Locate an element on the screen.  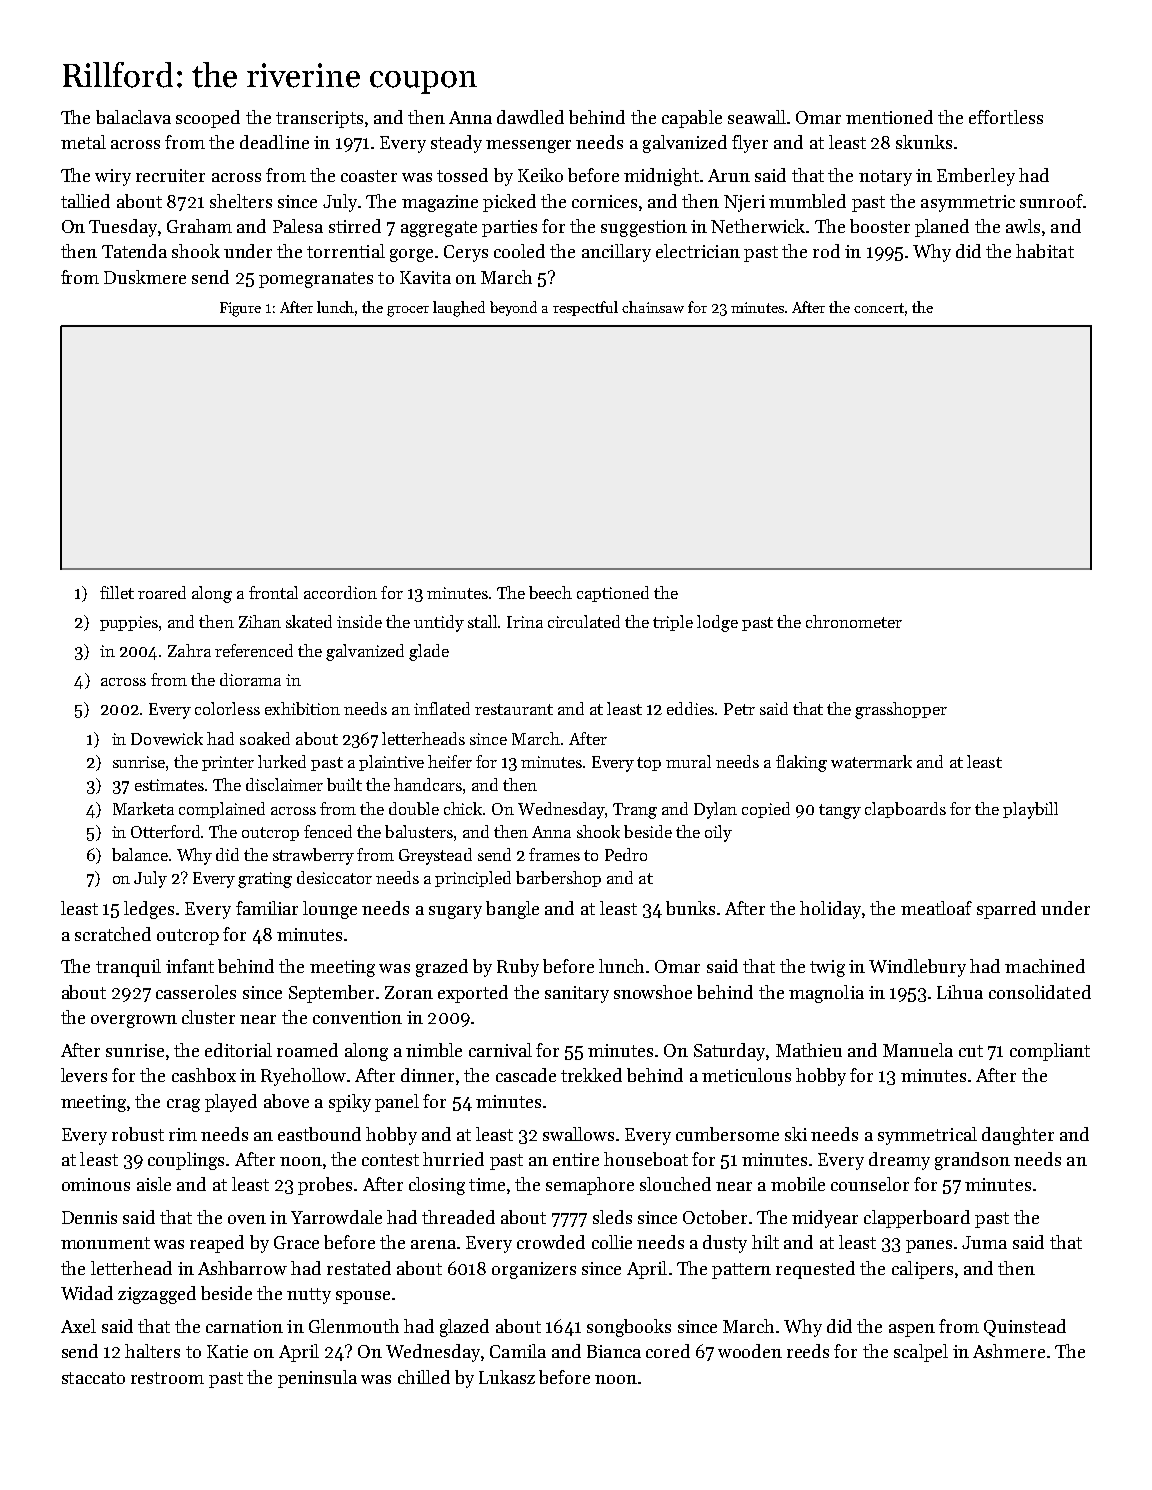
Figure is located at coordinates (240, 309).
